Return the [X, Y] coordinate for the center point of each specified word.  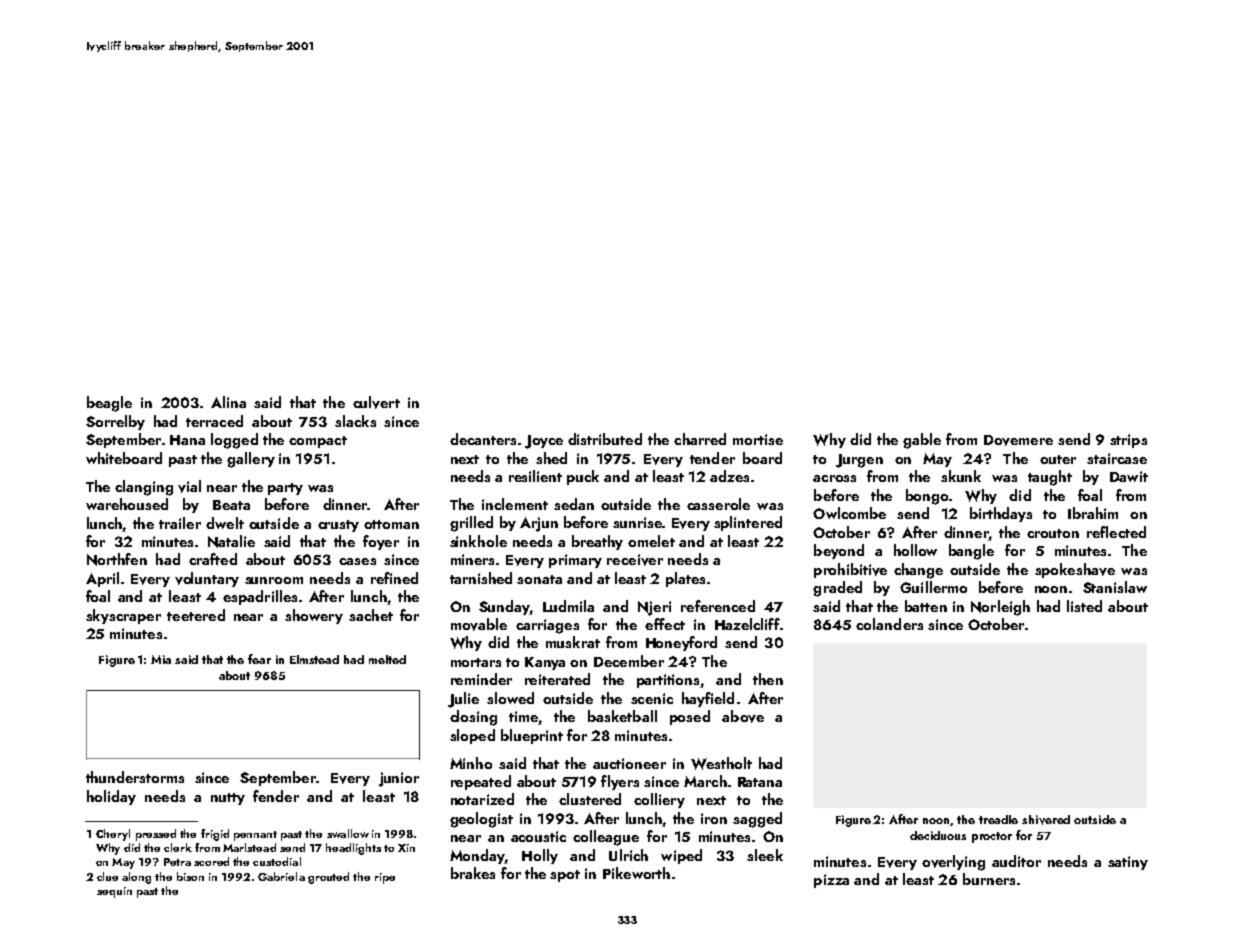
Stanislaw [1115, 587]
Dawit [1129, 476]
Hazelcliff [747, 624]
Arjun [539, 524]
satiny [1128, 863]
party [285, 489]
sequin [114, 892]
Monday [477, 856]
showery [314, 616]
